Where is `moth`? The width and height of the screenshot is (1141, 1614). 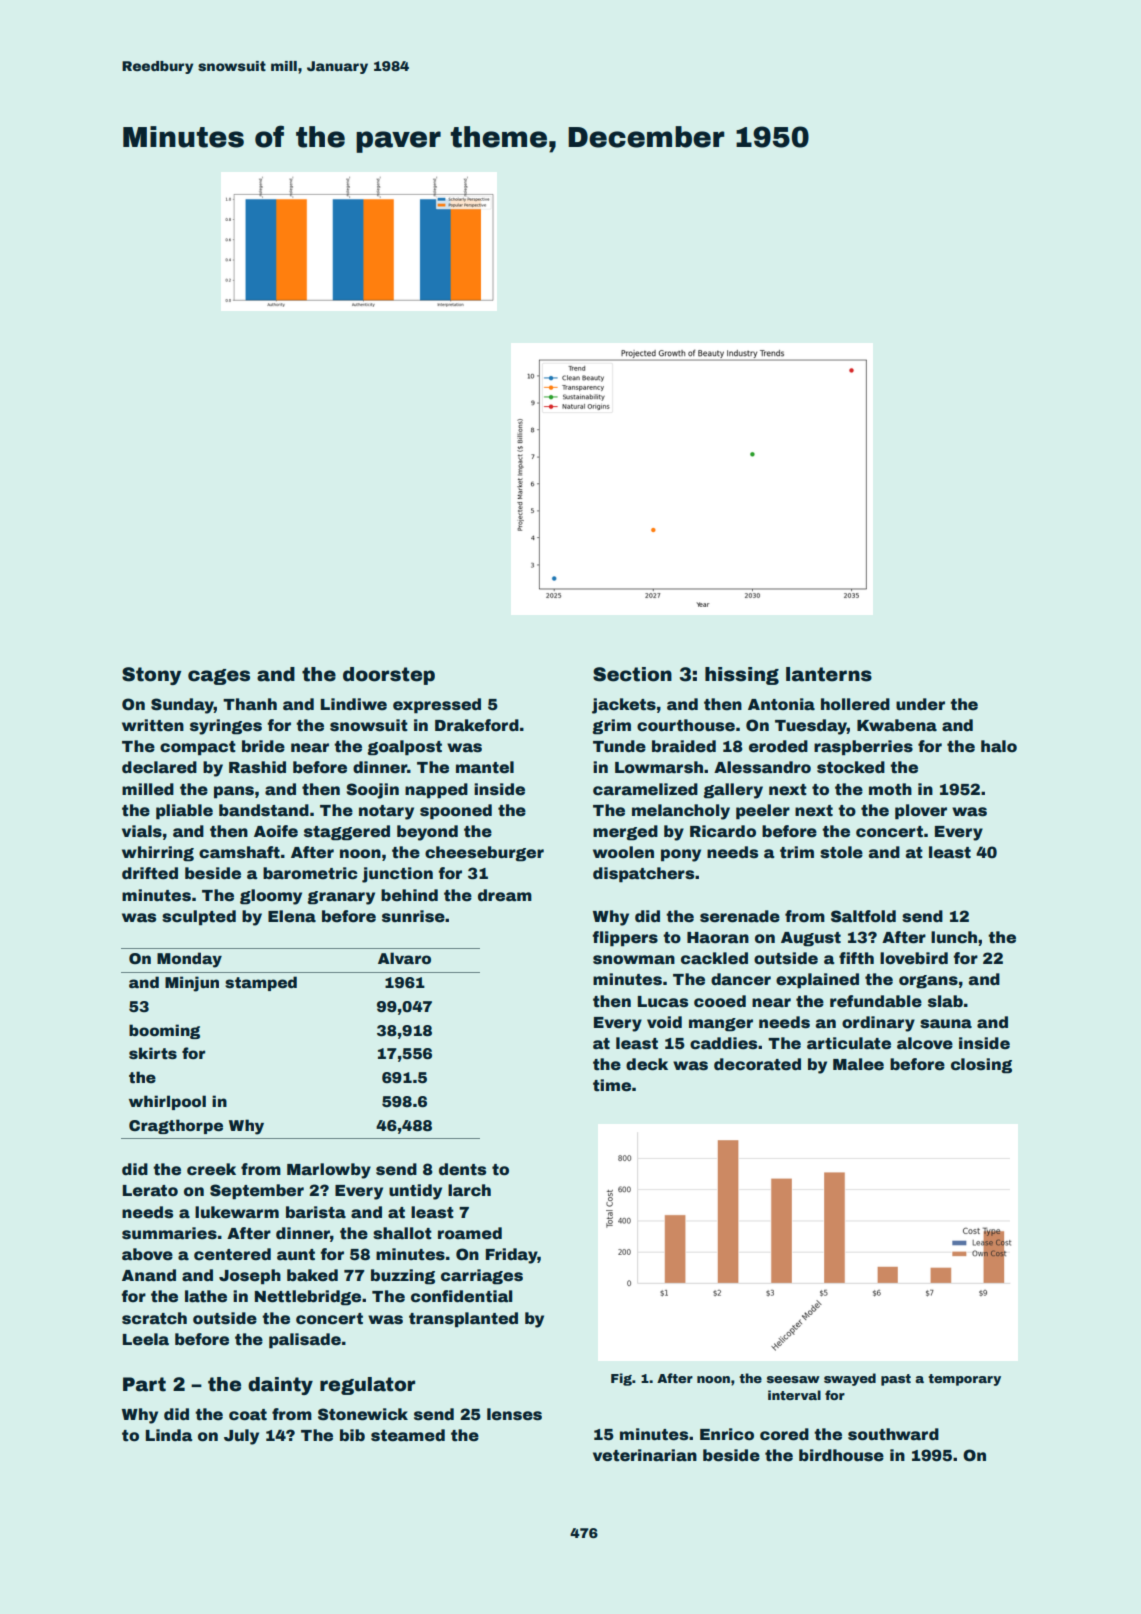 moth is located at coordinates (890, 789).
